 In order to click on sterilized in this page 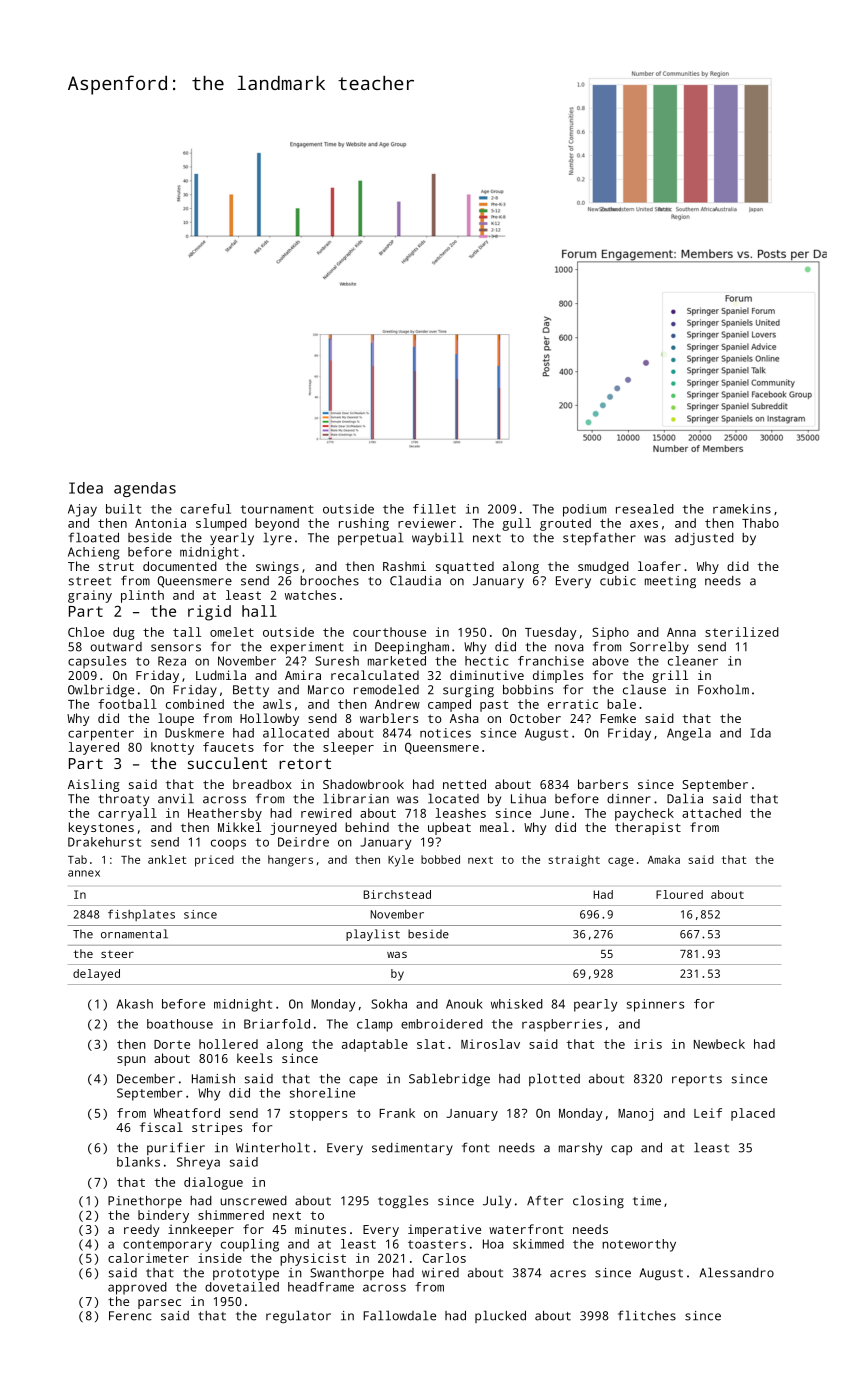, I will do `click(742, 632)`.
